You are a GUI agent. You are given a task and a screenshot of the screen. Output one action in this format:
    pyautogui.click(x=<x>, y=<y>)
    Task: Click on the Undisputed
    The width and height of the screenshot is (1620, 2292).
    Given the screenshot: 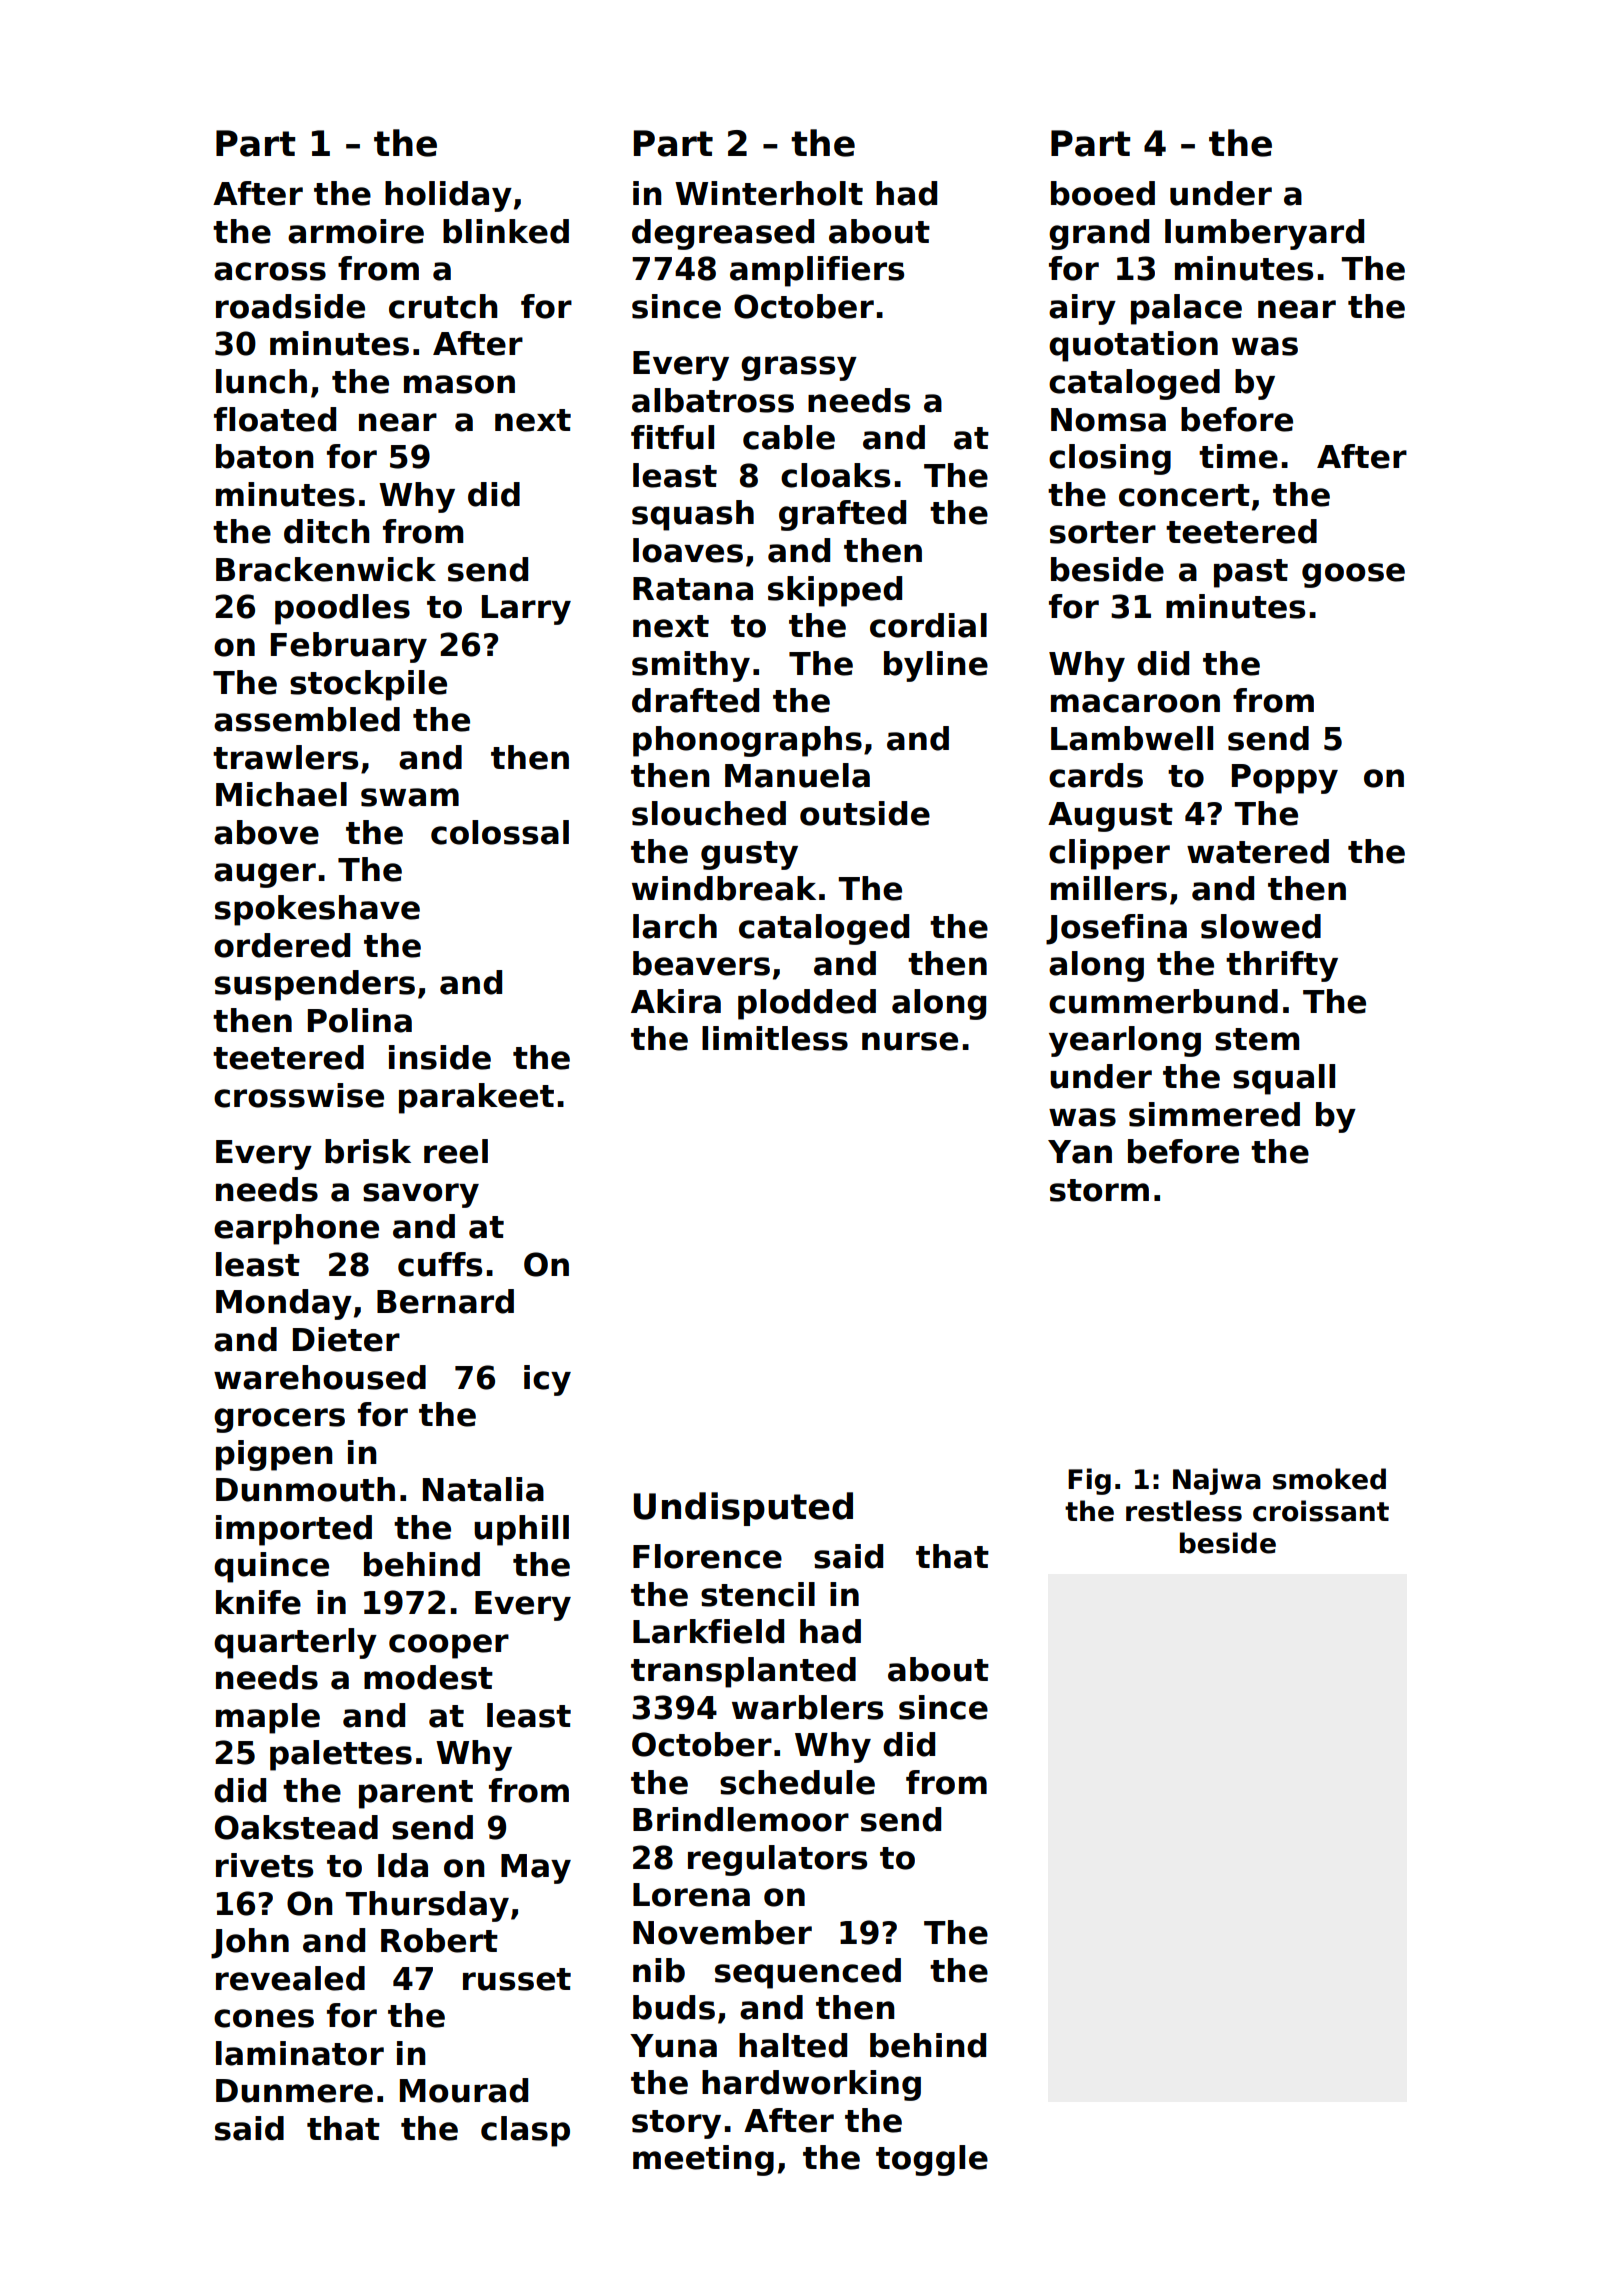 What is the action you would take?
    pyautogui.click(x=743, y=1509)
